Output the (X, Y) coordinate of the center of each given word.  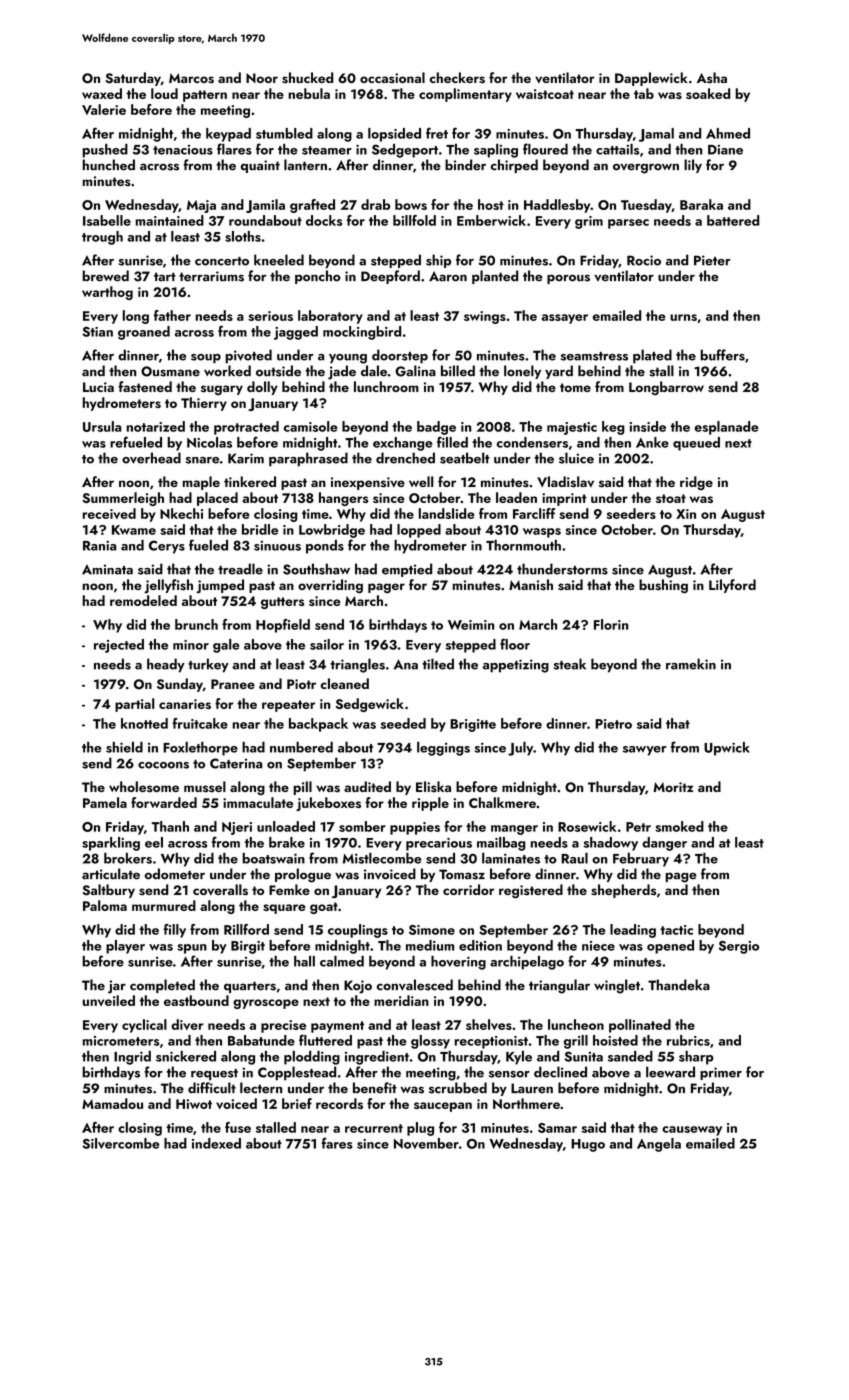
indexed (216, 1143)
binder (465, 165)
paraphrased (308, 459)
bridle (260, 529)
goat (324, 908)
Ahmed (728, 133)
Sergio (739, 947)
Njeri (237, 828)
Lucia (98, 387)
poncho (318, 277)
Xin (686, 514)
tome (575, 387)
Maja (201, 206)
